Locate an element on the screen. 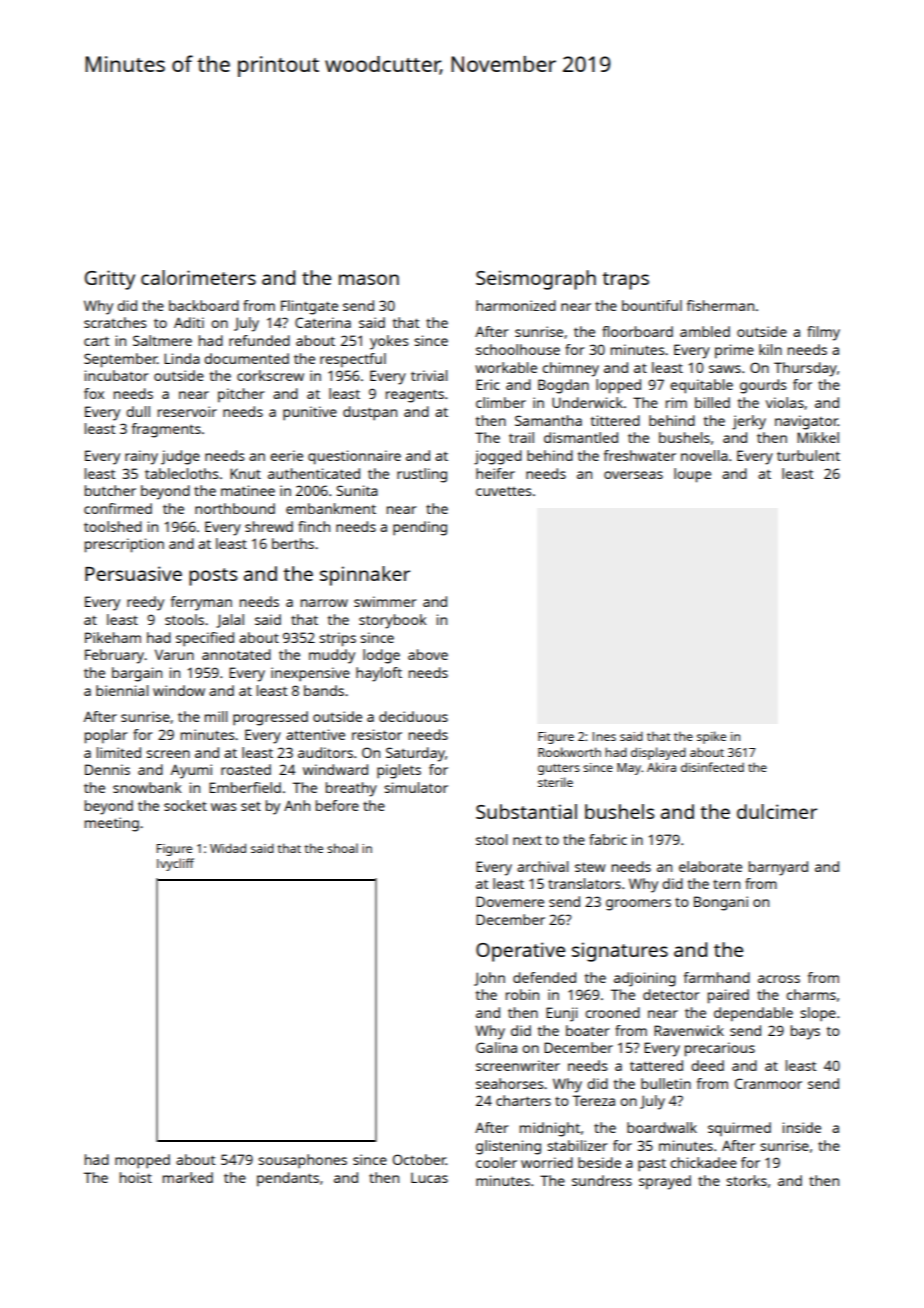 This screenshot has height=1308, width=924. turbulent is located at coordinates (808, 455).
